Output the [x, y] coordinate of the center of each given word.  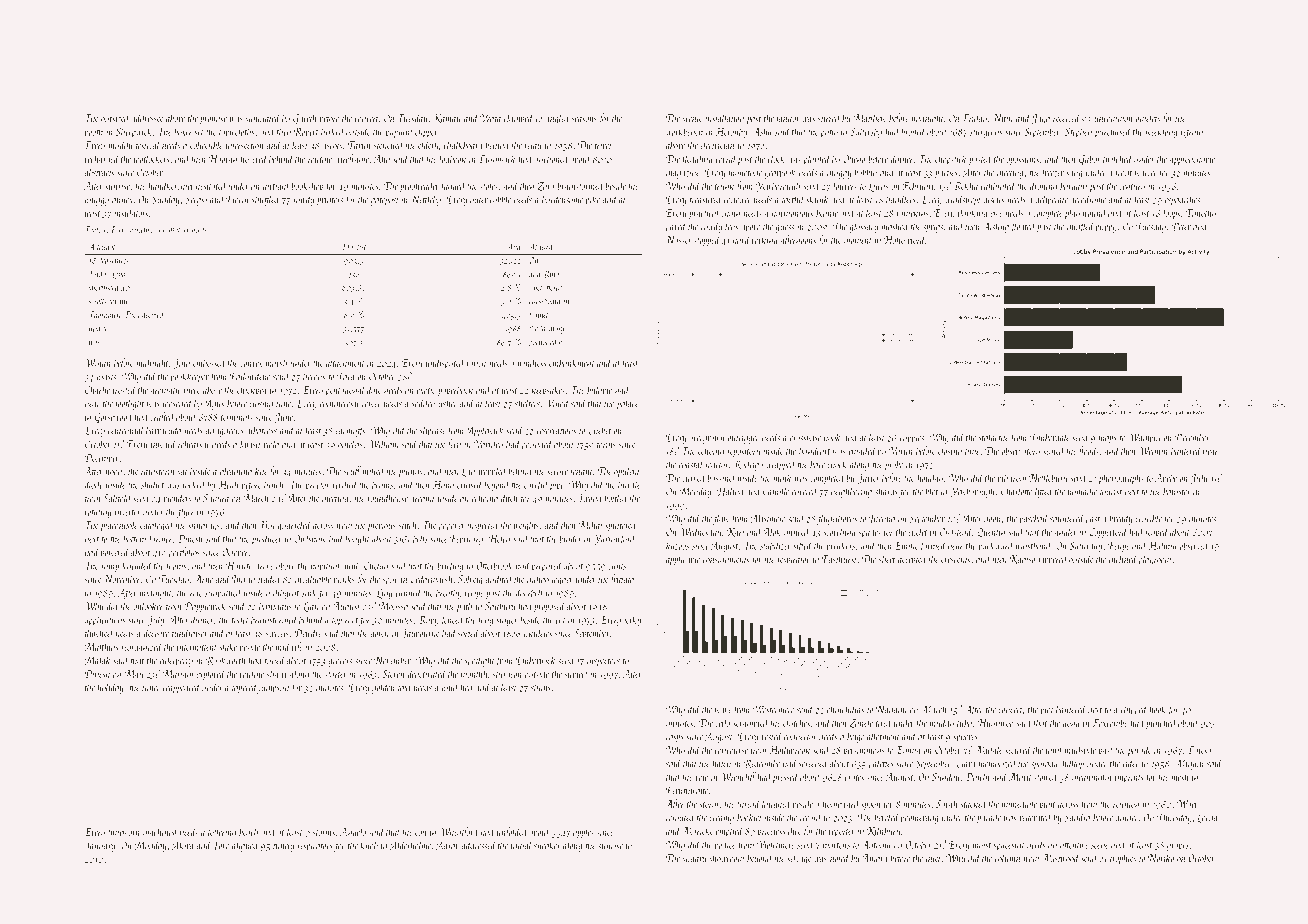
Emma [908, 750]
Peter [1181, 226]
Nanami [891, 709]
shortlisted [104, 287]
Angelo [353, 832]
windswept [963, 200]
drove [264, 565]
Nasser [679, 240]
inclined [1123, 558]
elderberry [176, 661]
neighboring [851, 492]
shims [541, 687]
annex [122, 201]
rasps [675, 739]
